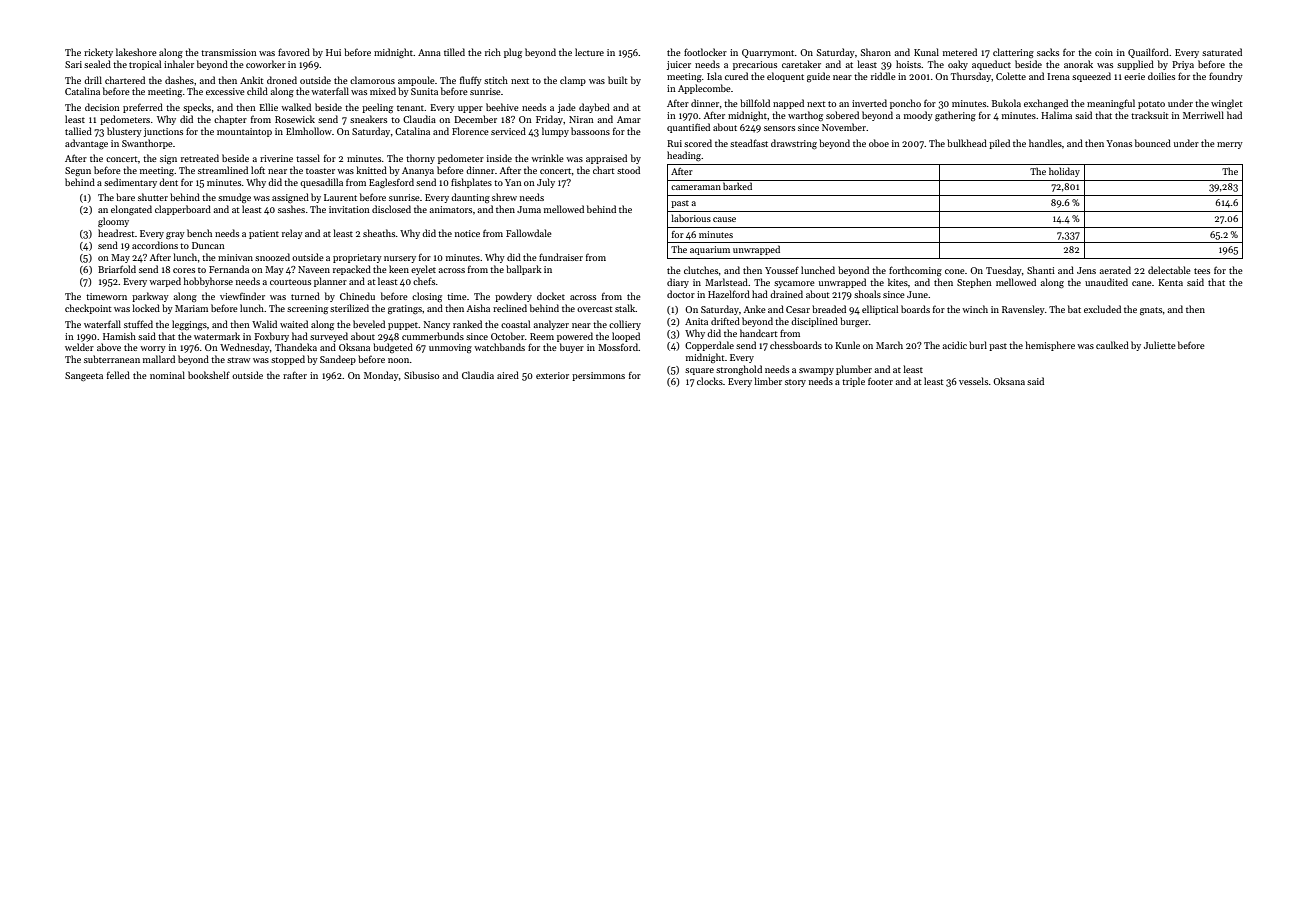 The width and height of the image is (1308, 924). Describe the element at coordinates (86, 144) in the image. I see `advantage` at that location.
